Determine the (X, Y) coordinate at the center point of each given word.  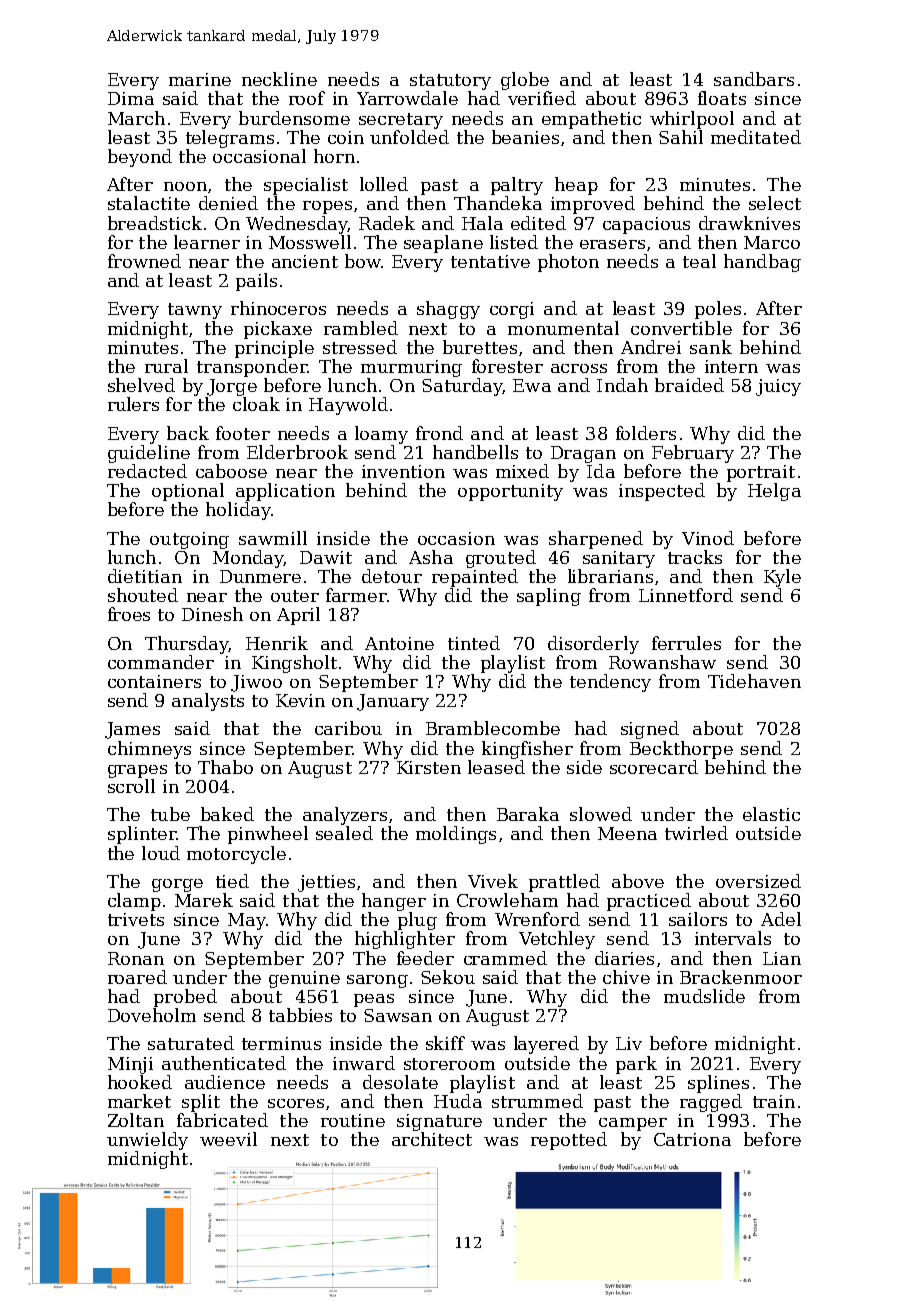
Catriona (692, 1139)
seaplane (443, 244)
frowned (144, 261)
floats (722, 98)
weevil (228, 1139)
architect (432, 1139)
